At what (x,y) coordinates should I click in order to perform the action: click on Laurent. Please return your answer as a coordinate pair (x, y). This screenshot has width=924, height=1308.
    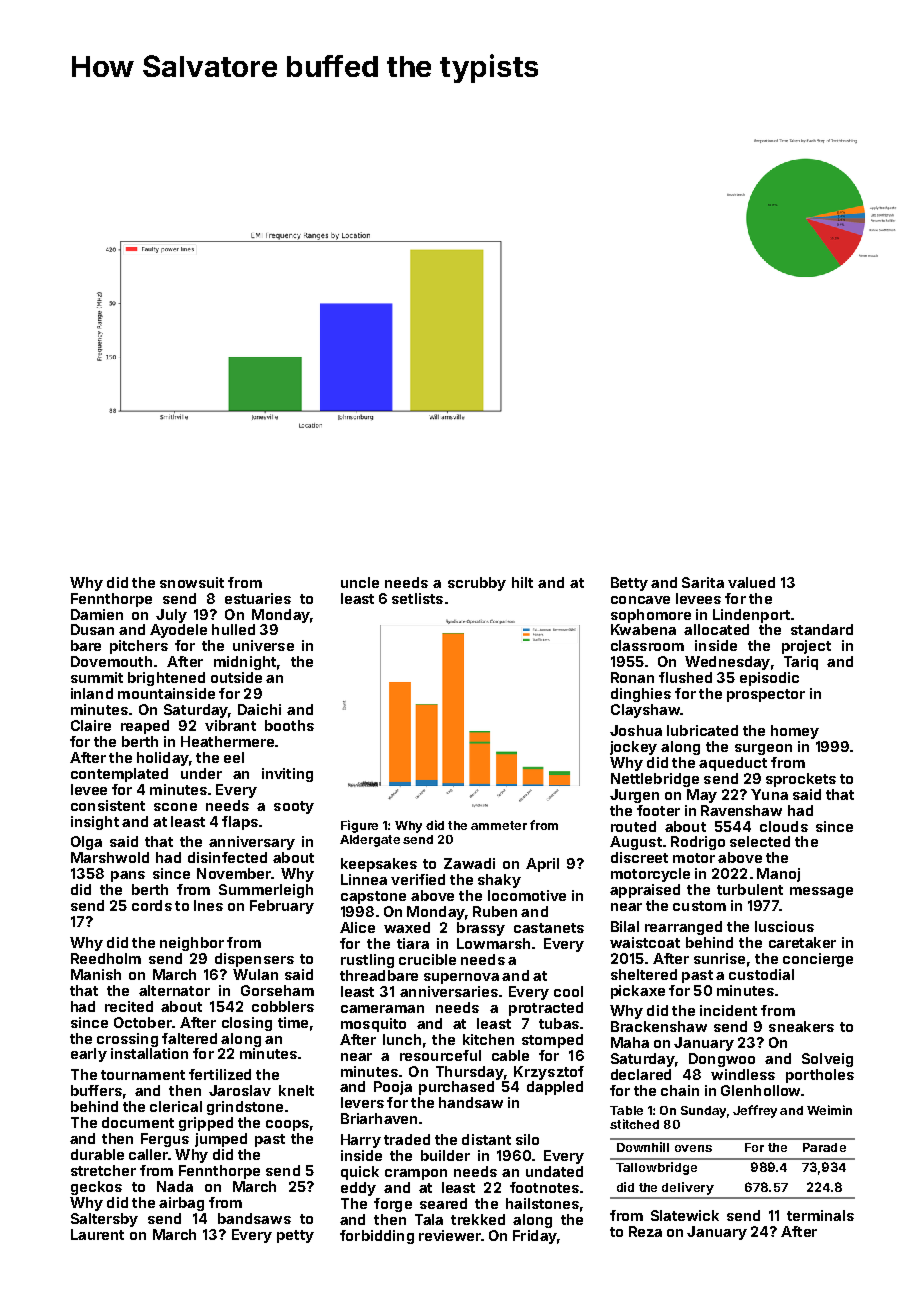
    Looking at the image, I should click on (97, 1234).
